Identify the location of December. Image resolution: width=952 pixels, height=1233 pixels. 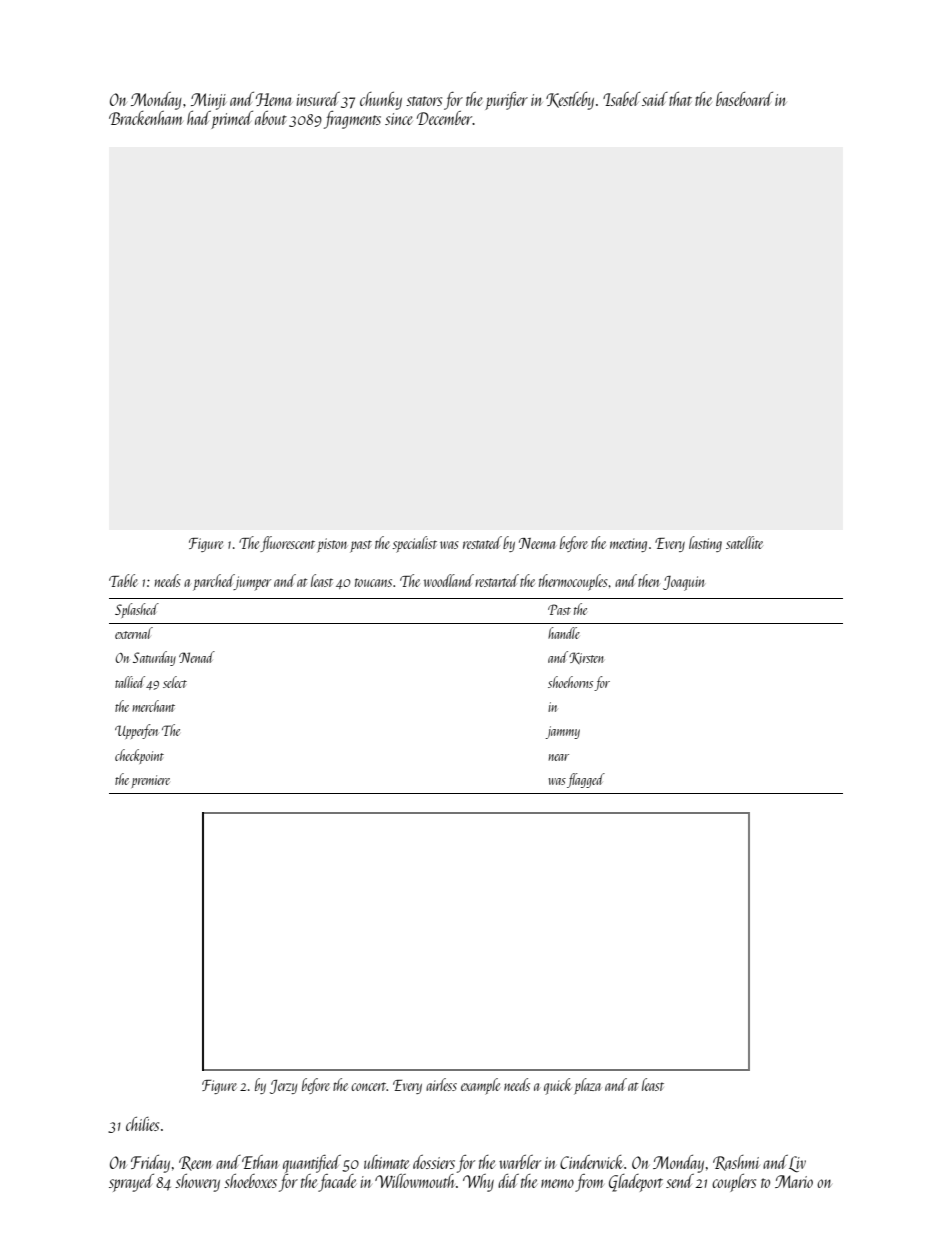
(445, 118).
